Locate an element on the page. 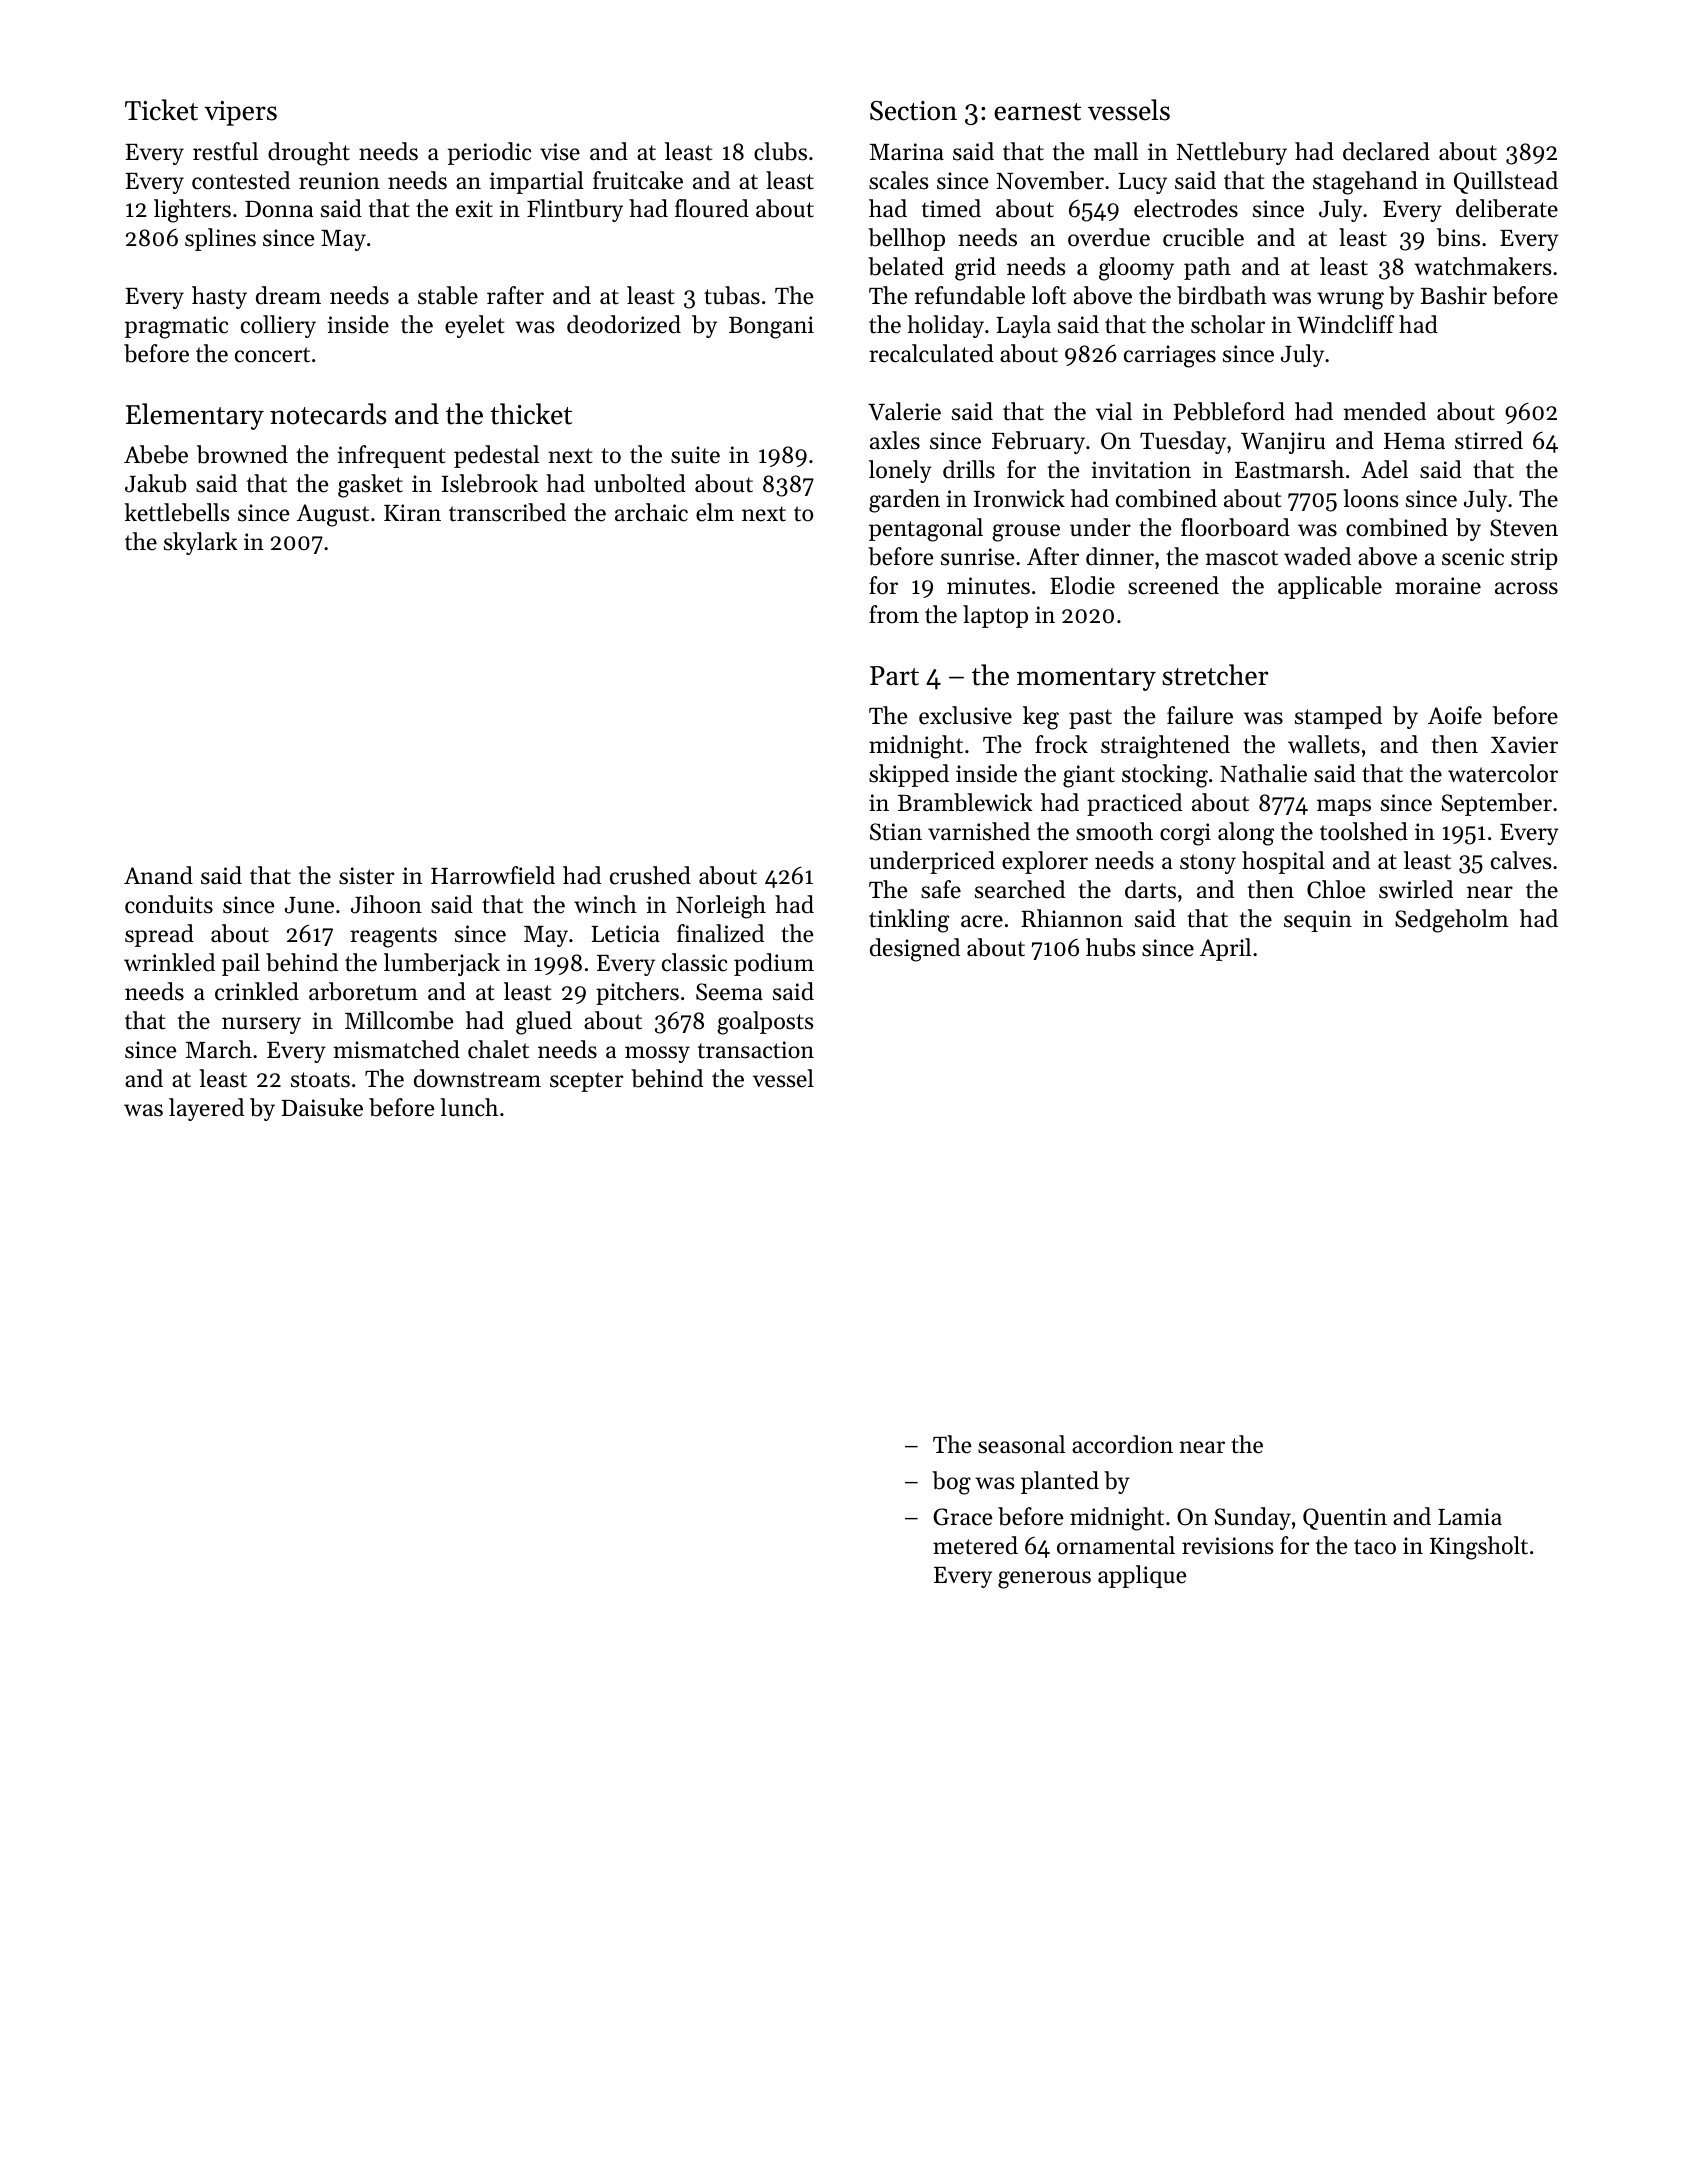  skylark is located at coordinates (201, 543).
